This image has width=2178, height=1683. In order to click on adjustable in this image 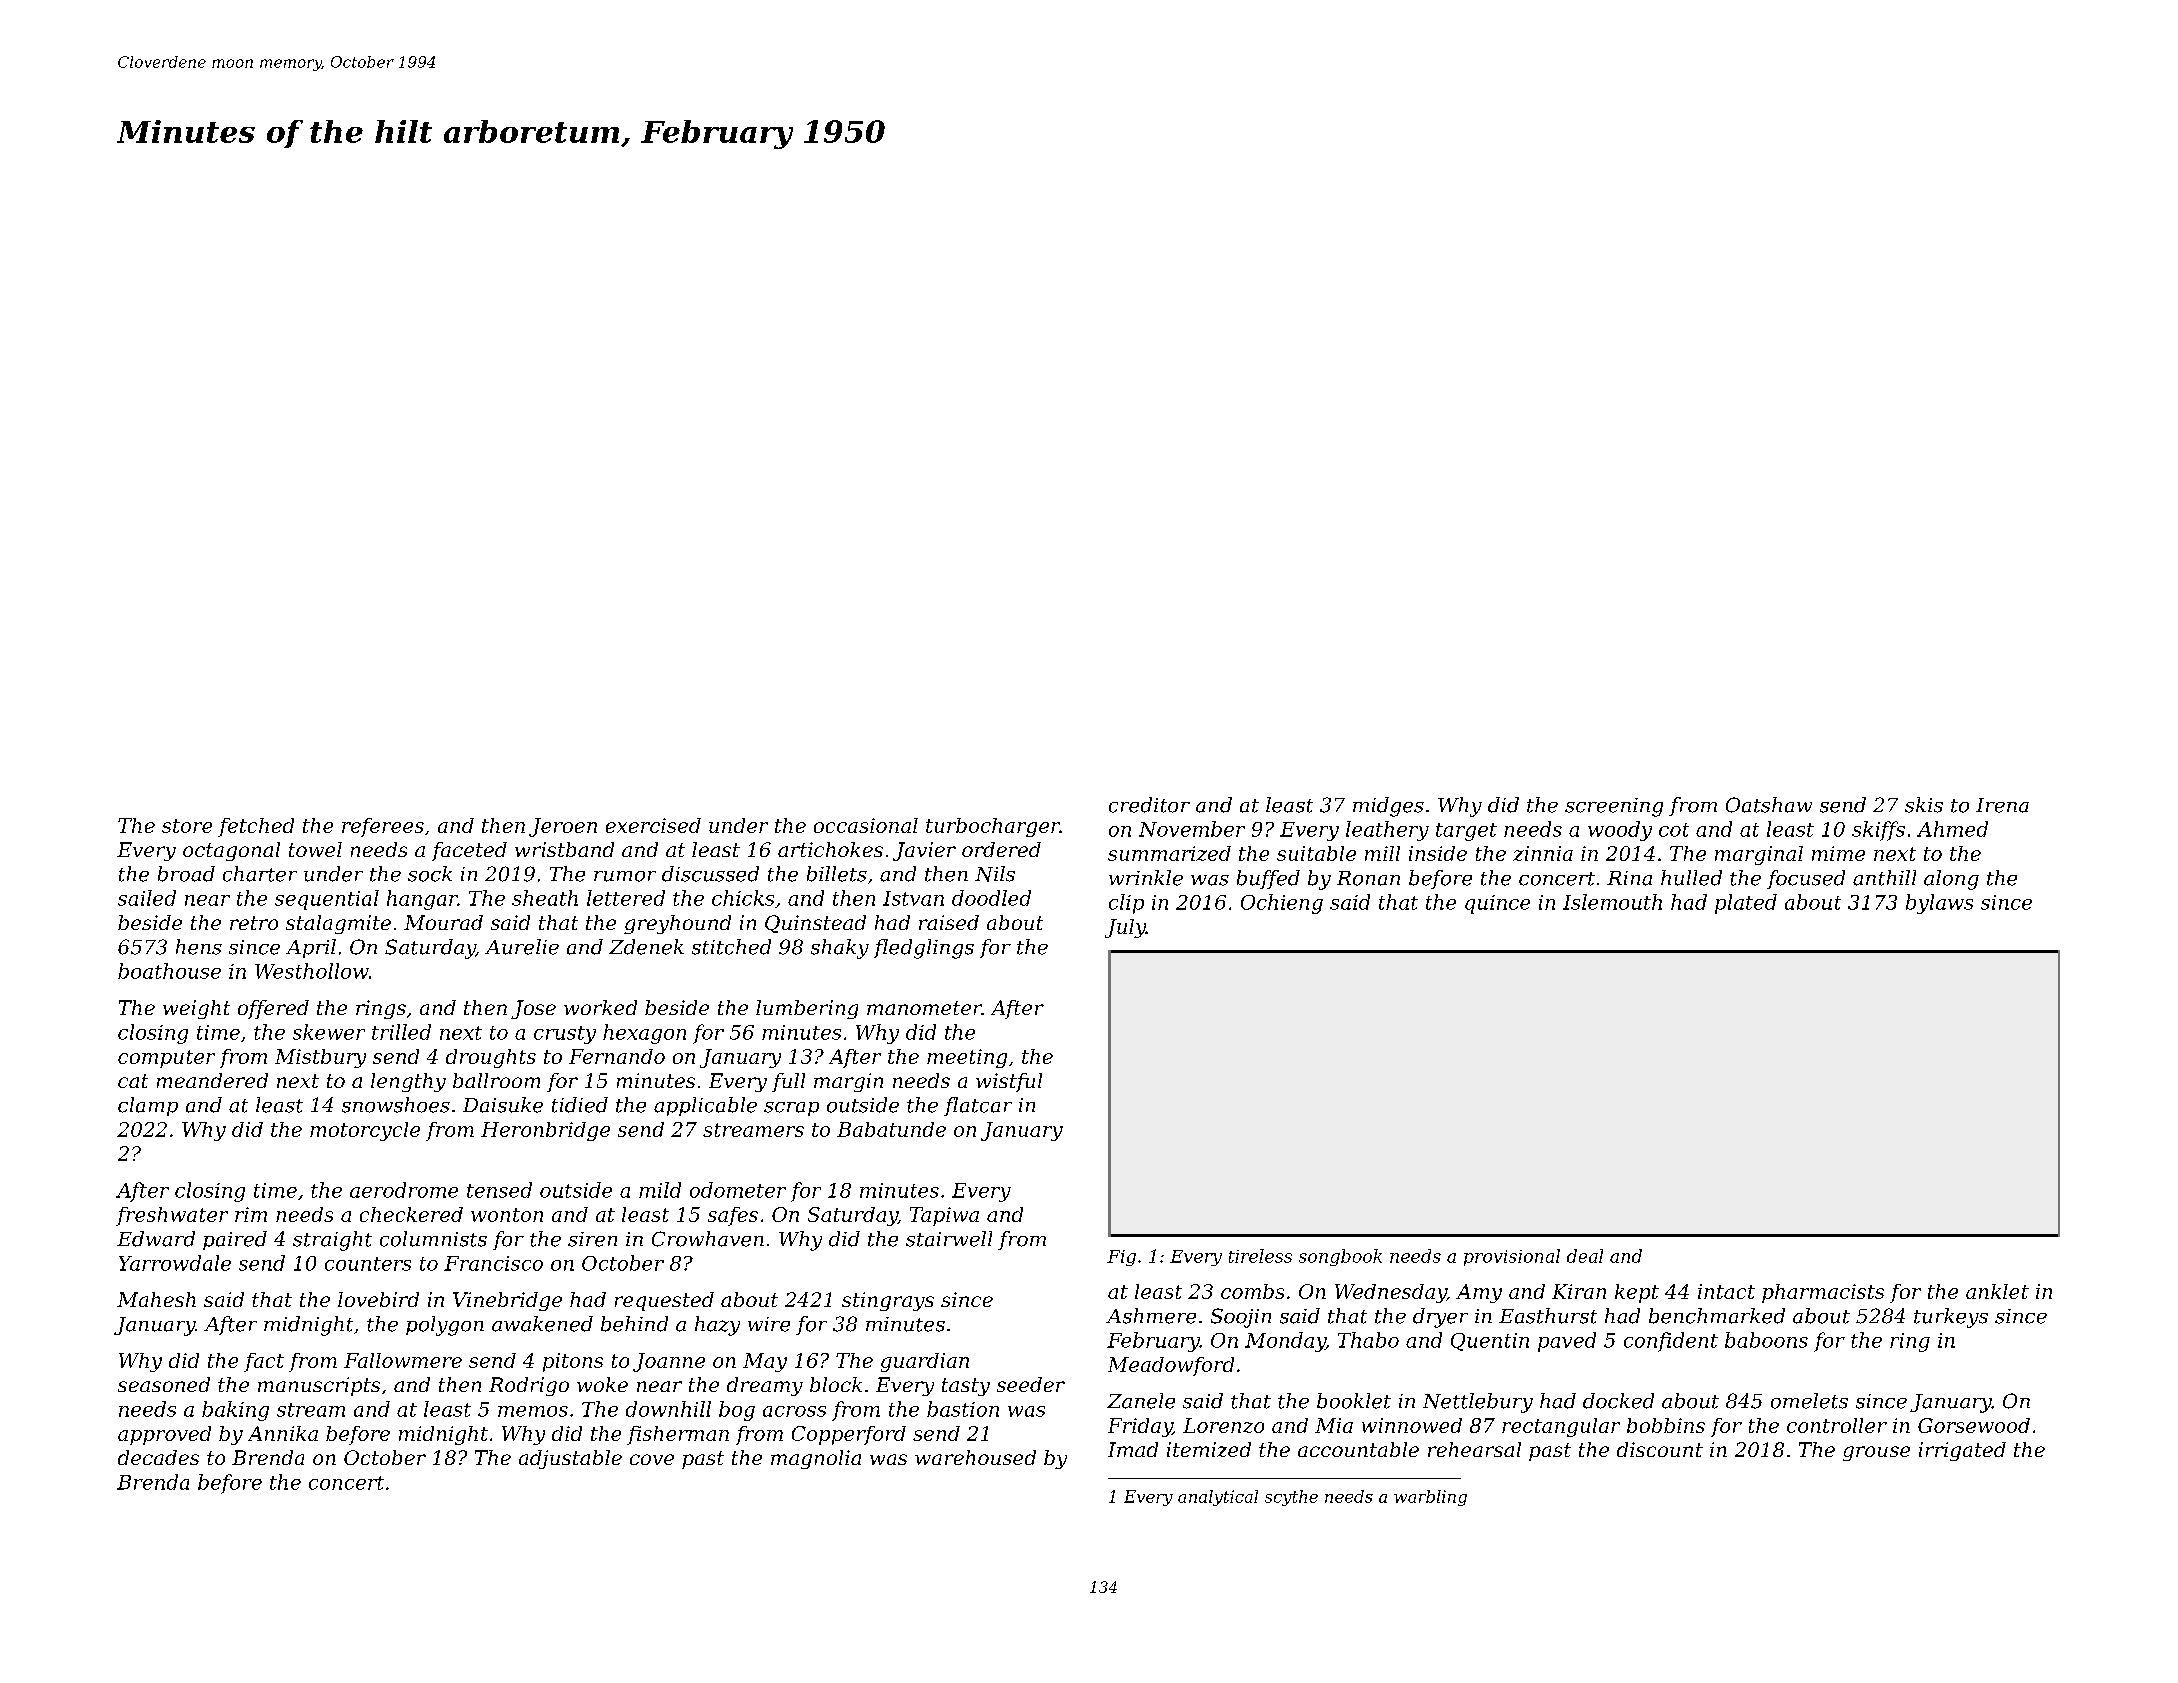, I will do `click(570, 1459)`.
